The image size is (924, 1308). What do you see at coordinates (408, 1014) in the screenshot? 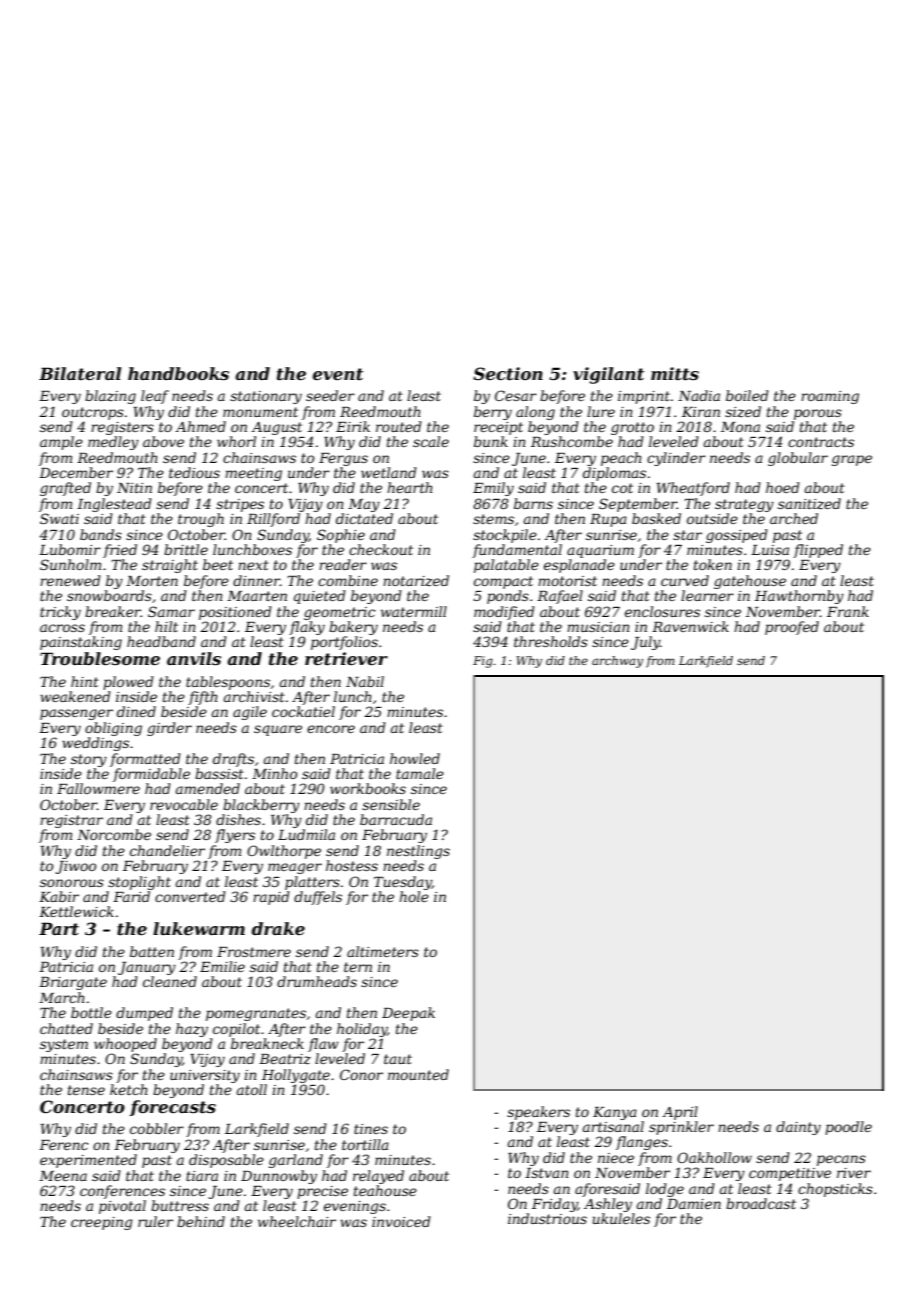
I see `Deepak` at bounding box center [408, 1014].
